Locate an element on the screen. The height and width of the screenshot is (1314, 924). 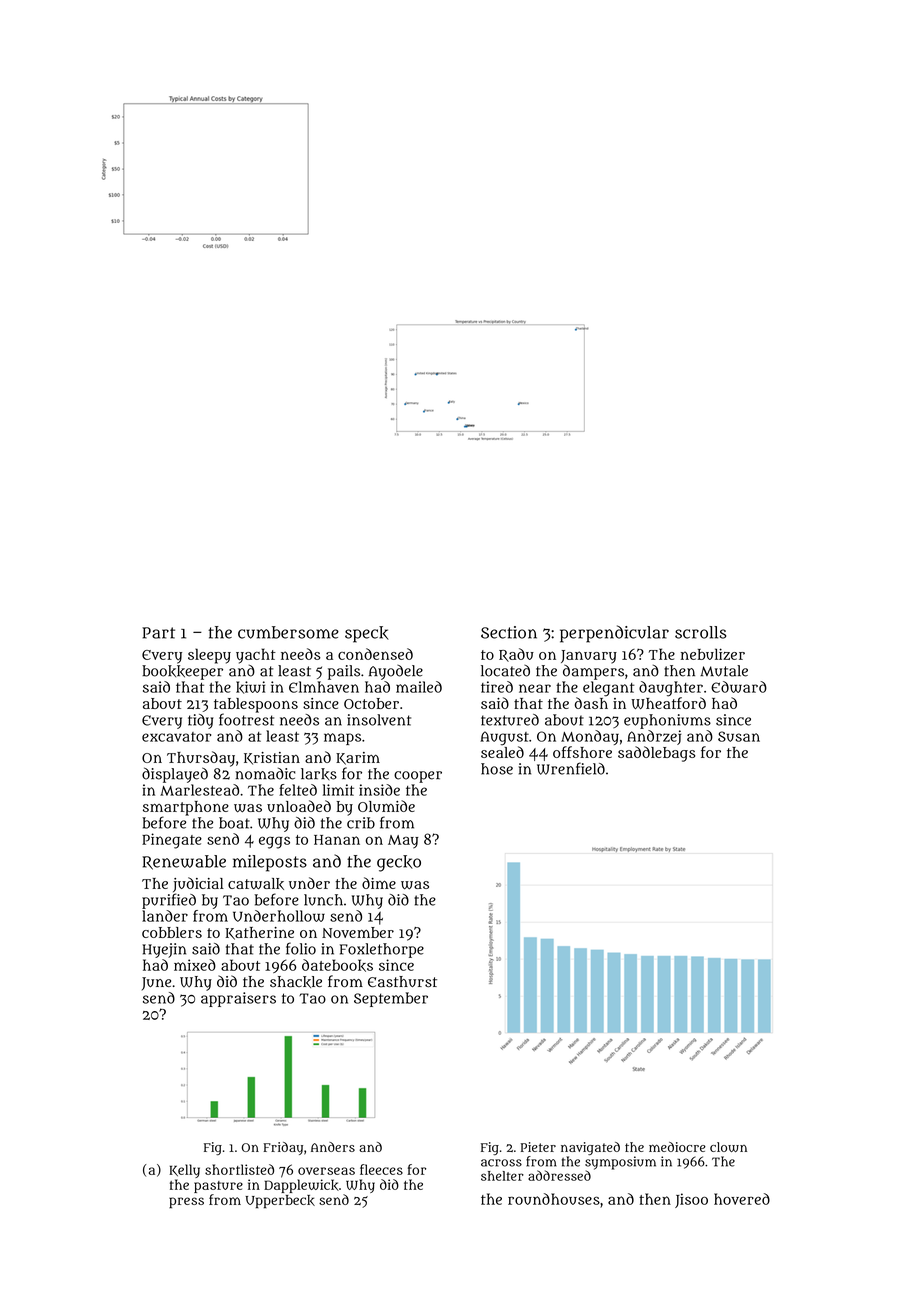
purified is located at coordinates (169, 901).
